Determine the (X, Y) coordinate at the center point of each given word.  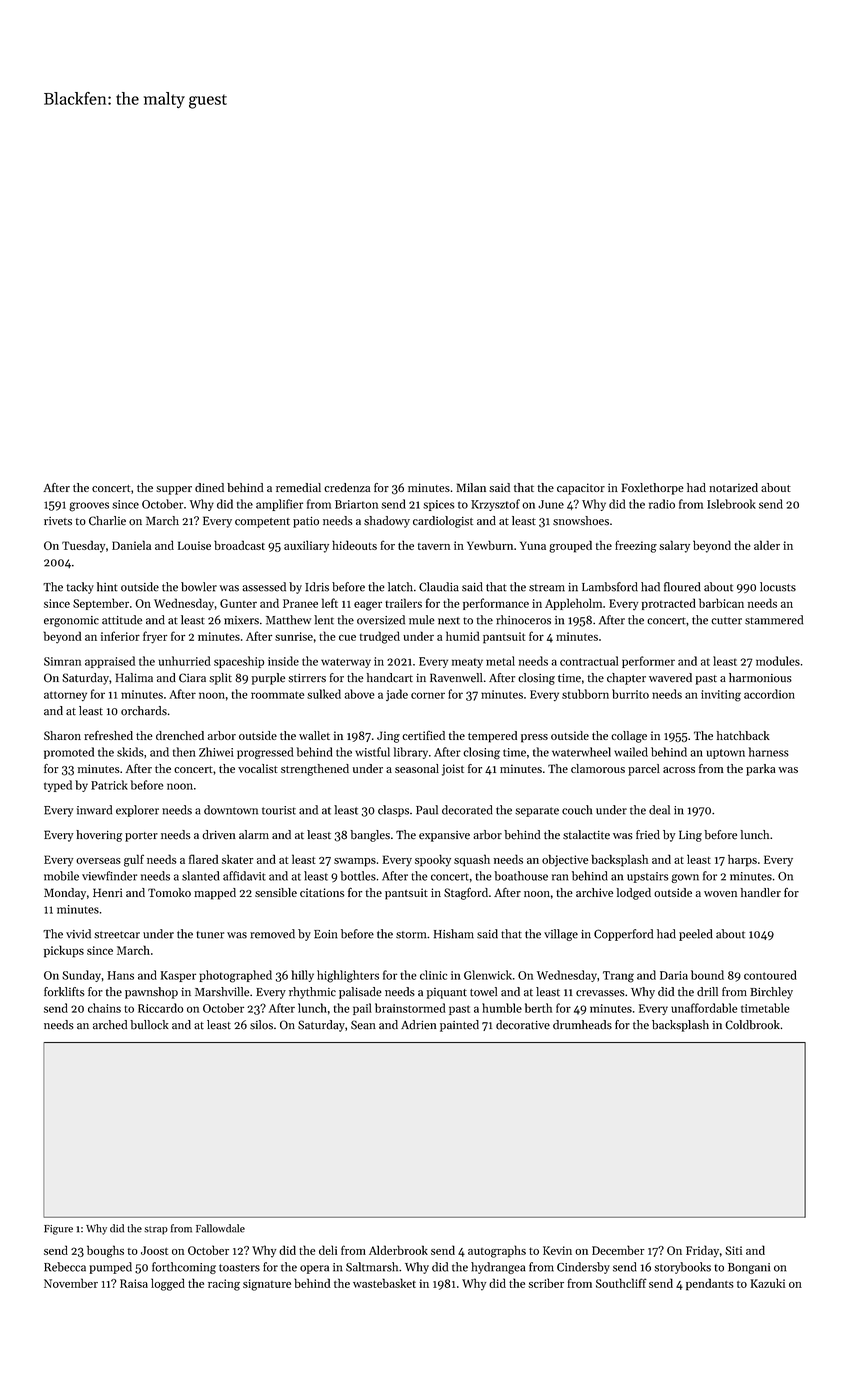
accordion (769, 694)
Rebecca (65, 1267)
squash (472, 860)
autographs (497, 1251)
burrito (630, 694)
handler (761, 892)
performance (496, 604)
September (101, 604)
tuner (210, 935)
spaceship (239, 662)
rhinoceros (523, 620)
